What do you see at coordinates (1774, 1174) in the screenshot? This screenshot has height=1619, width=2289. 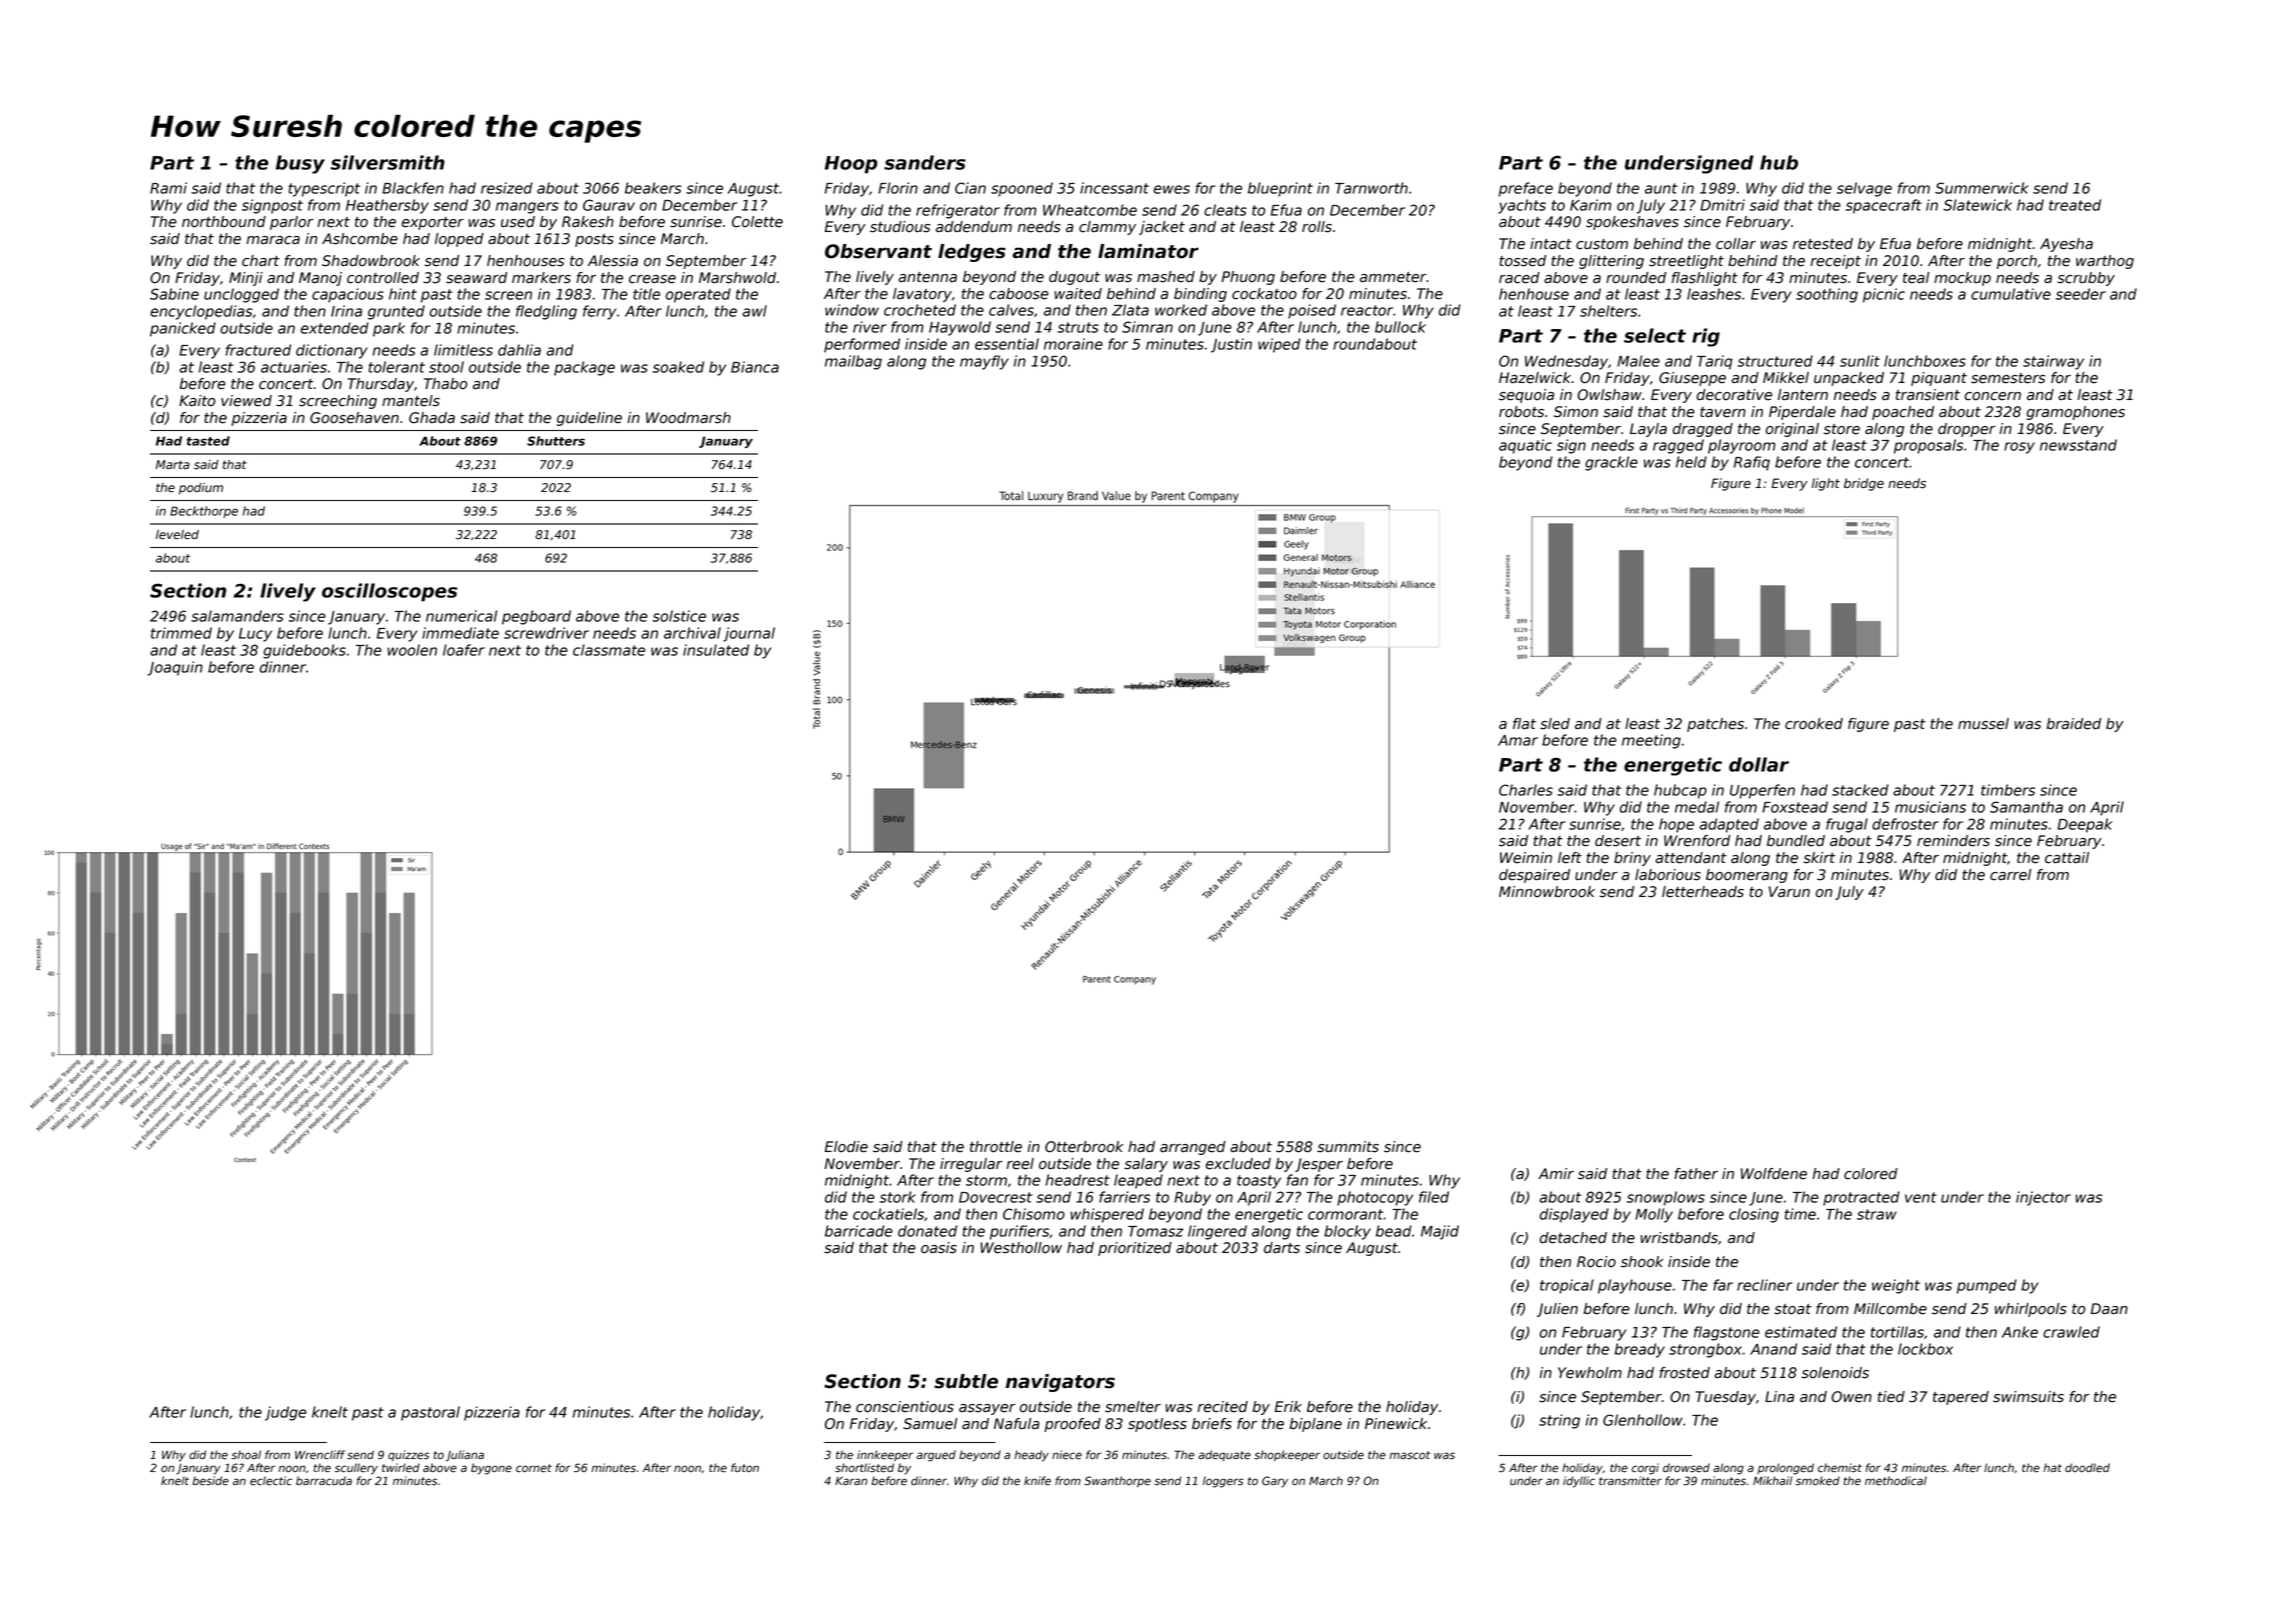 I see `Wolfdene` at bounding box center [1774, 1174].
